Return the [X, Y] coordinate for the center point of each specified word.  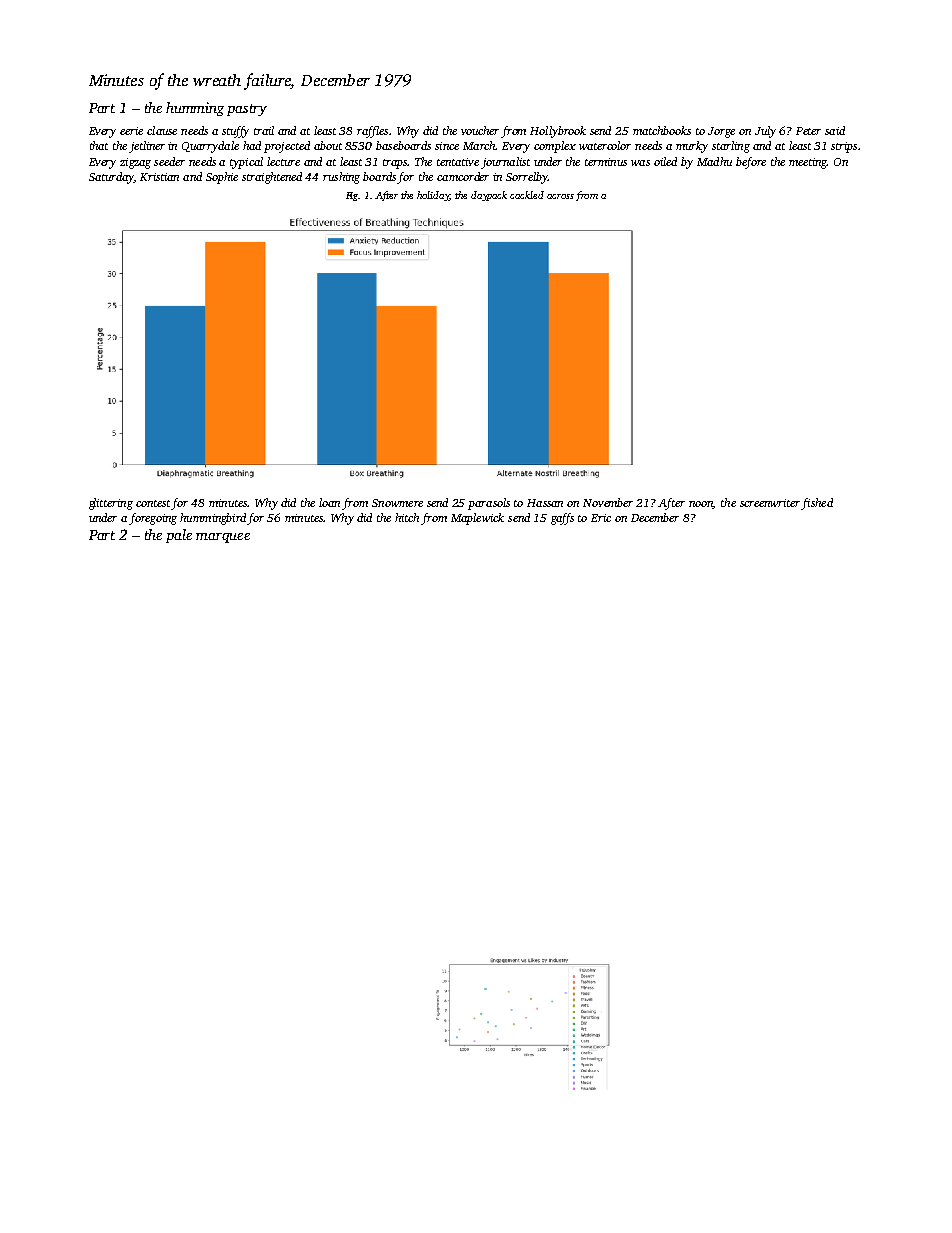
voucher [480, 130]
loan [329, 502]
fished [817, 504]
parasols [489, 504]
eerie [131, 131]
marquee [223, 538]
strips [844, 147]
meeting [808, 163]
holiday [433, 196]
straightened [272, 178]
